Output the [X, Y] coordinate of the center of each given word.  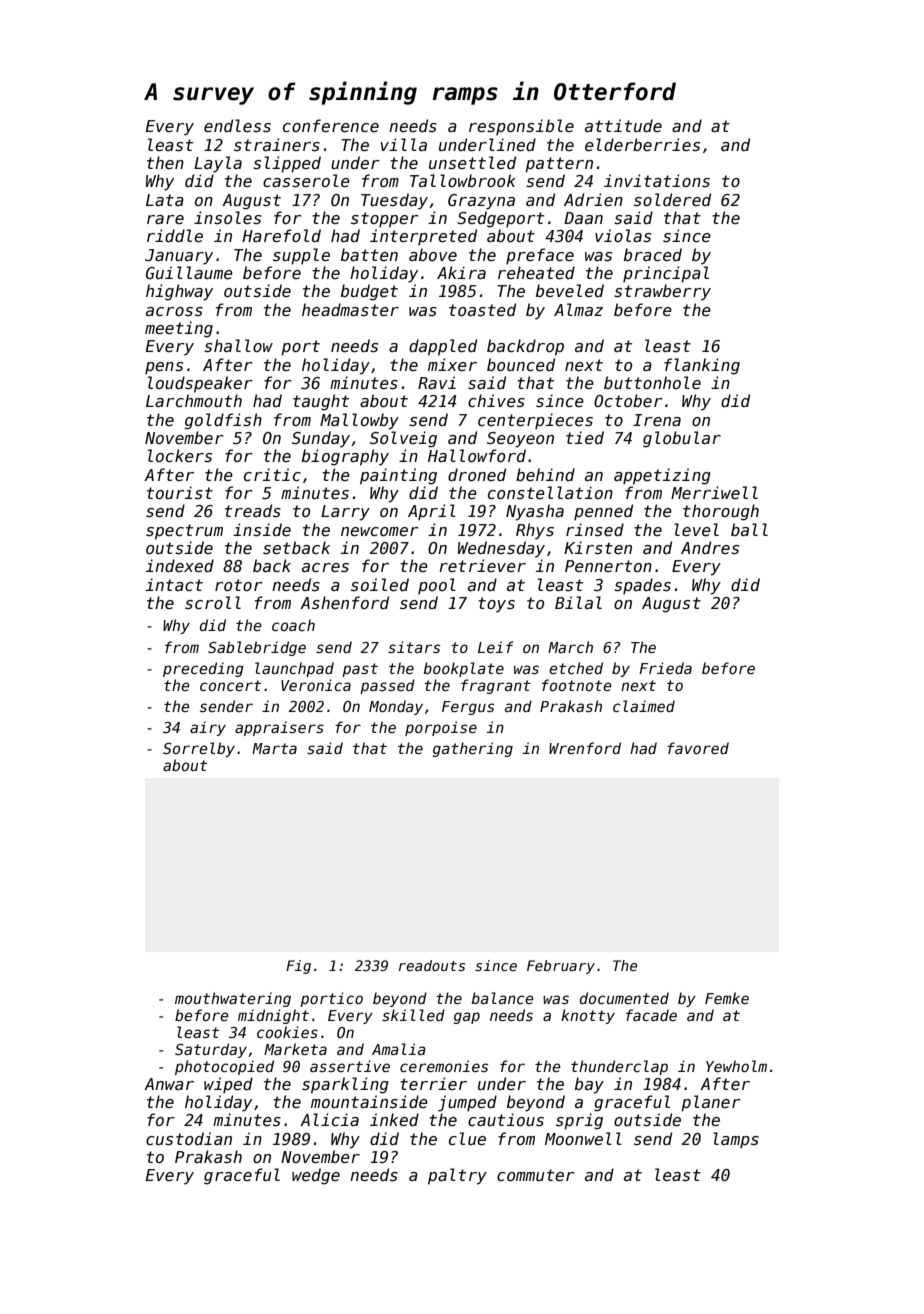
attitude [623, 125]
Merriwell [714, 492]
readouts [432, 965]
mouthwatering [233, 999]
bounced [521, 364]
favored [698, 748]
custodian [189, 1139]
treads [253, 510]
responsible [521, 127]
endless [237, 126]
